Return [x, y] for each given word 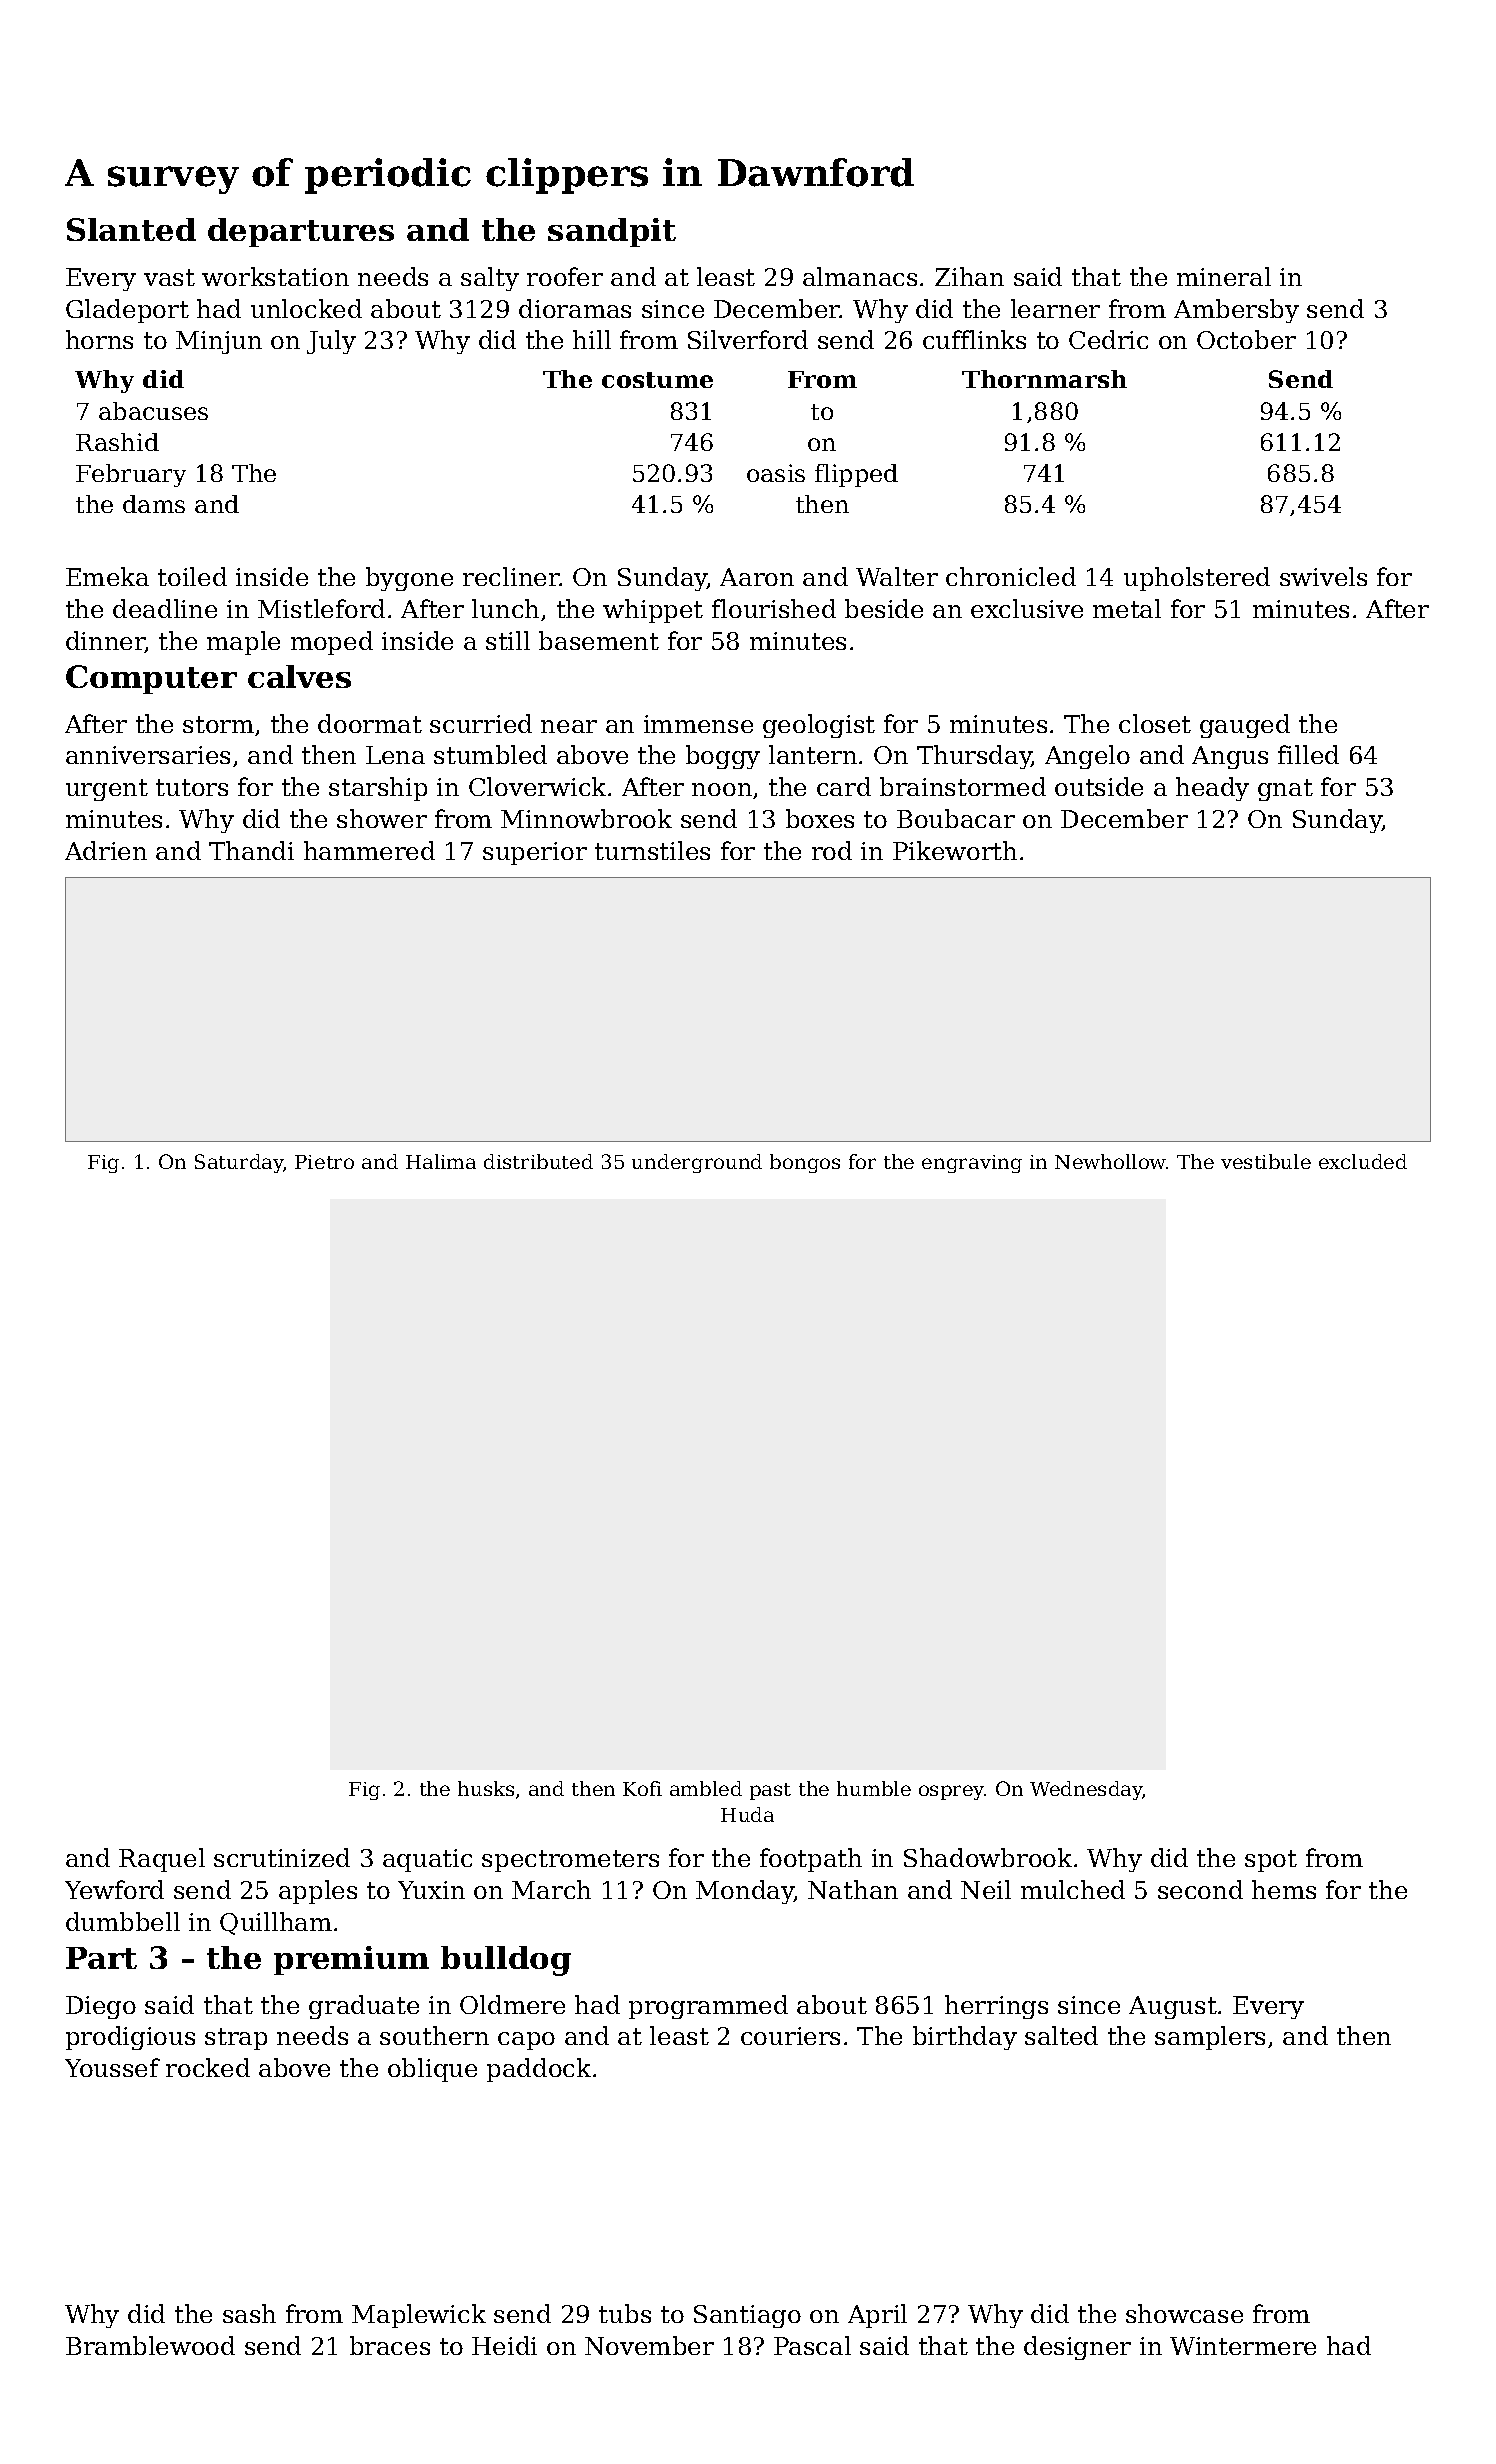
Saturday [239, 1163]
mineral [1224, 276]
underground [697, 1163]
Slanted [131, 229]
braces [390, 2345]
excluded [1363, 1161]
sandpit [612, 232]
